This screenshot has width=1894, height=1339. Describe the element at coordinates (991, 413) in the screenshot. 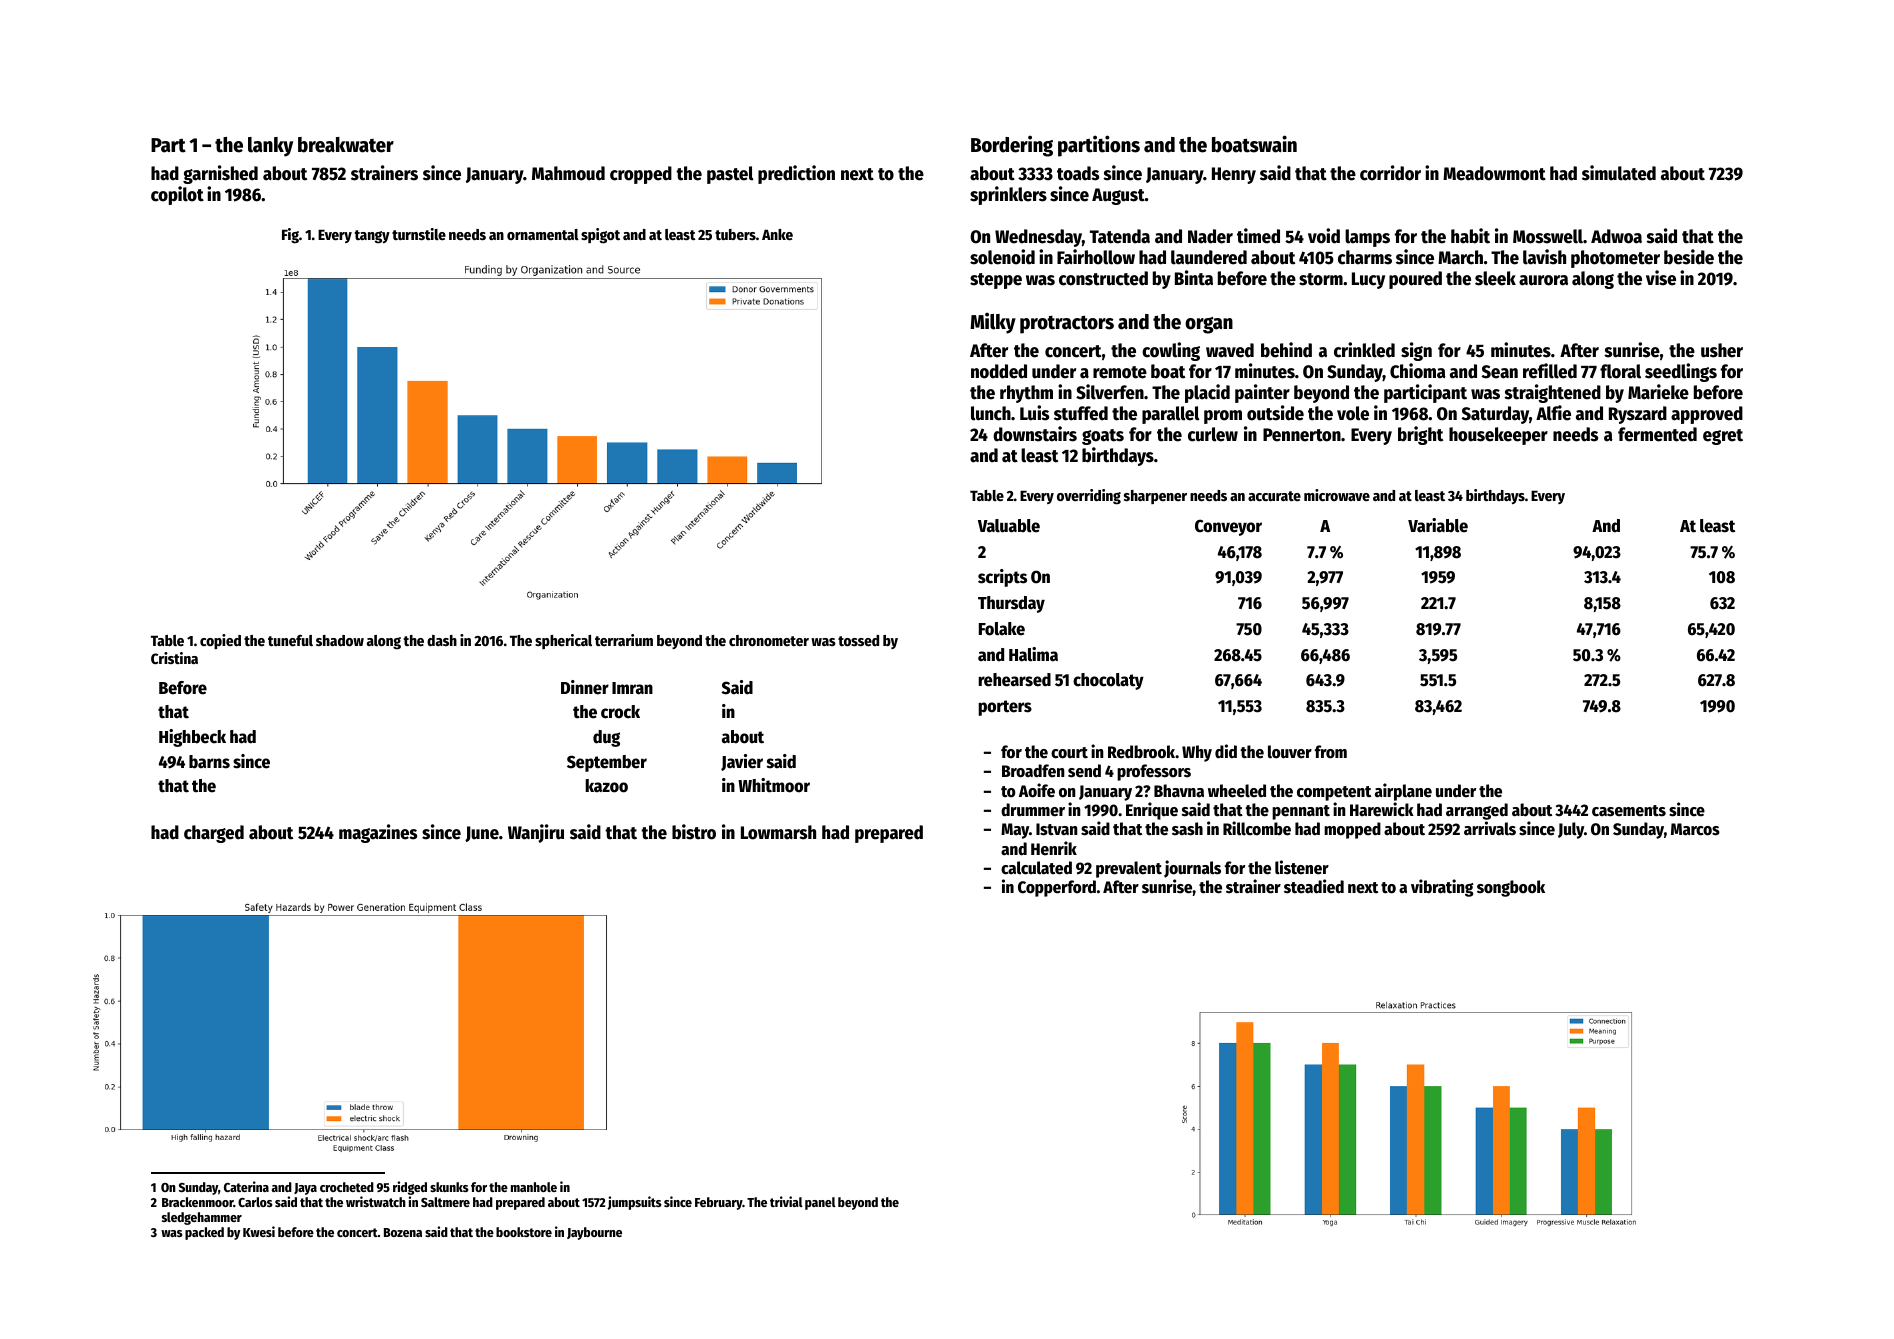

I see `lunch` at that location.
